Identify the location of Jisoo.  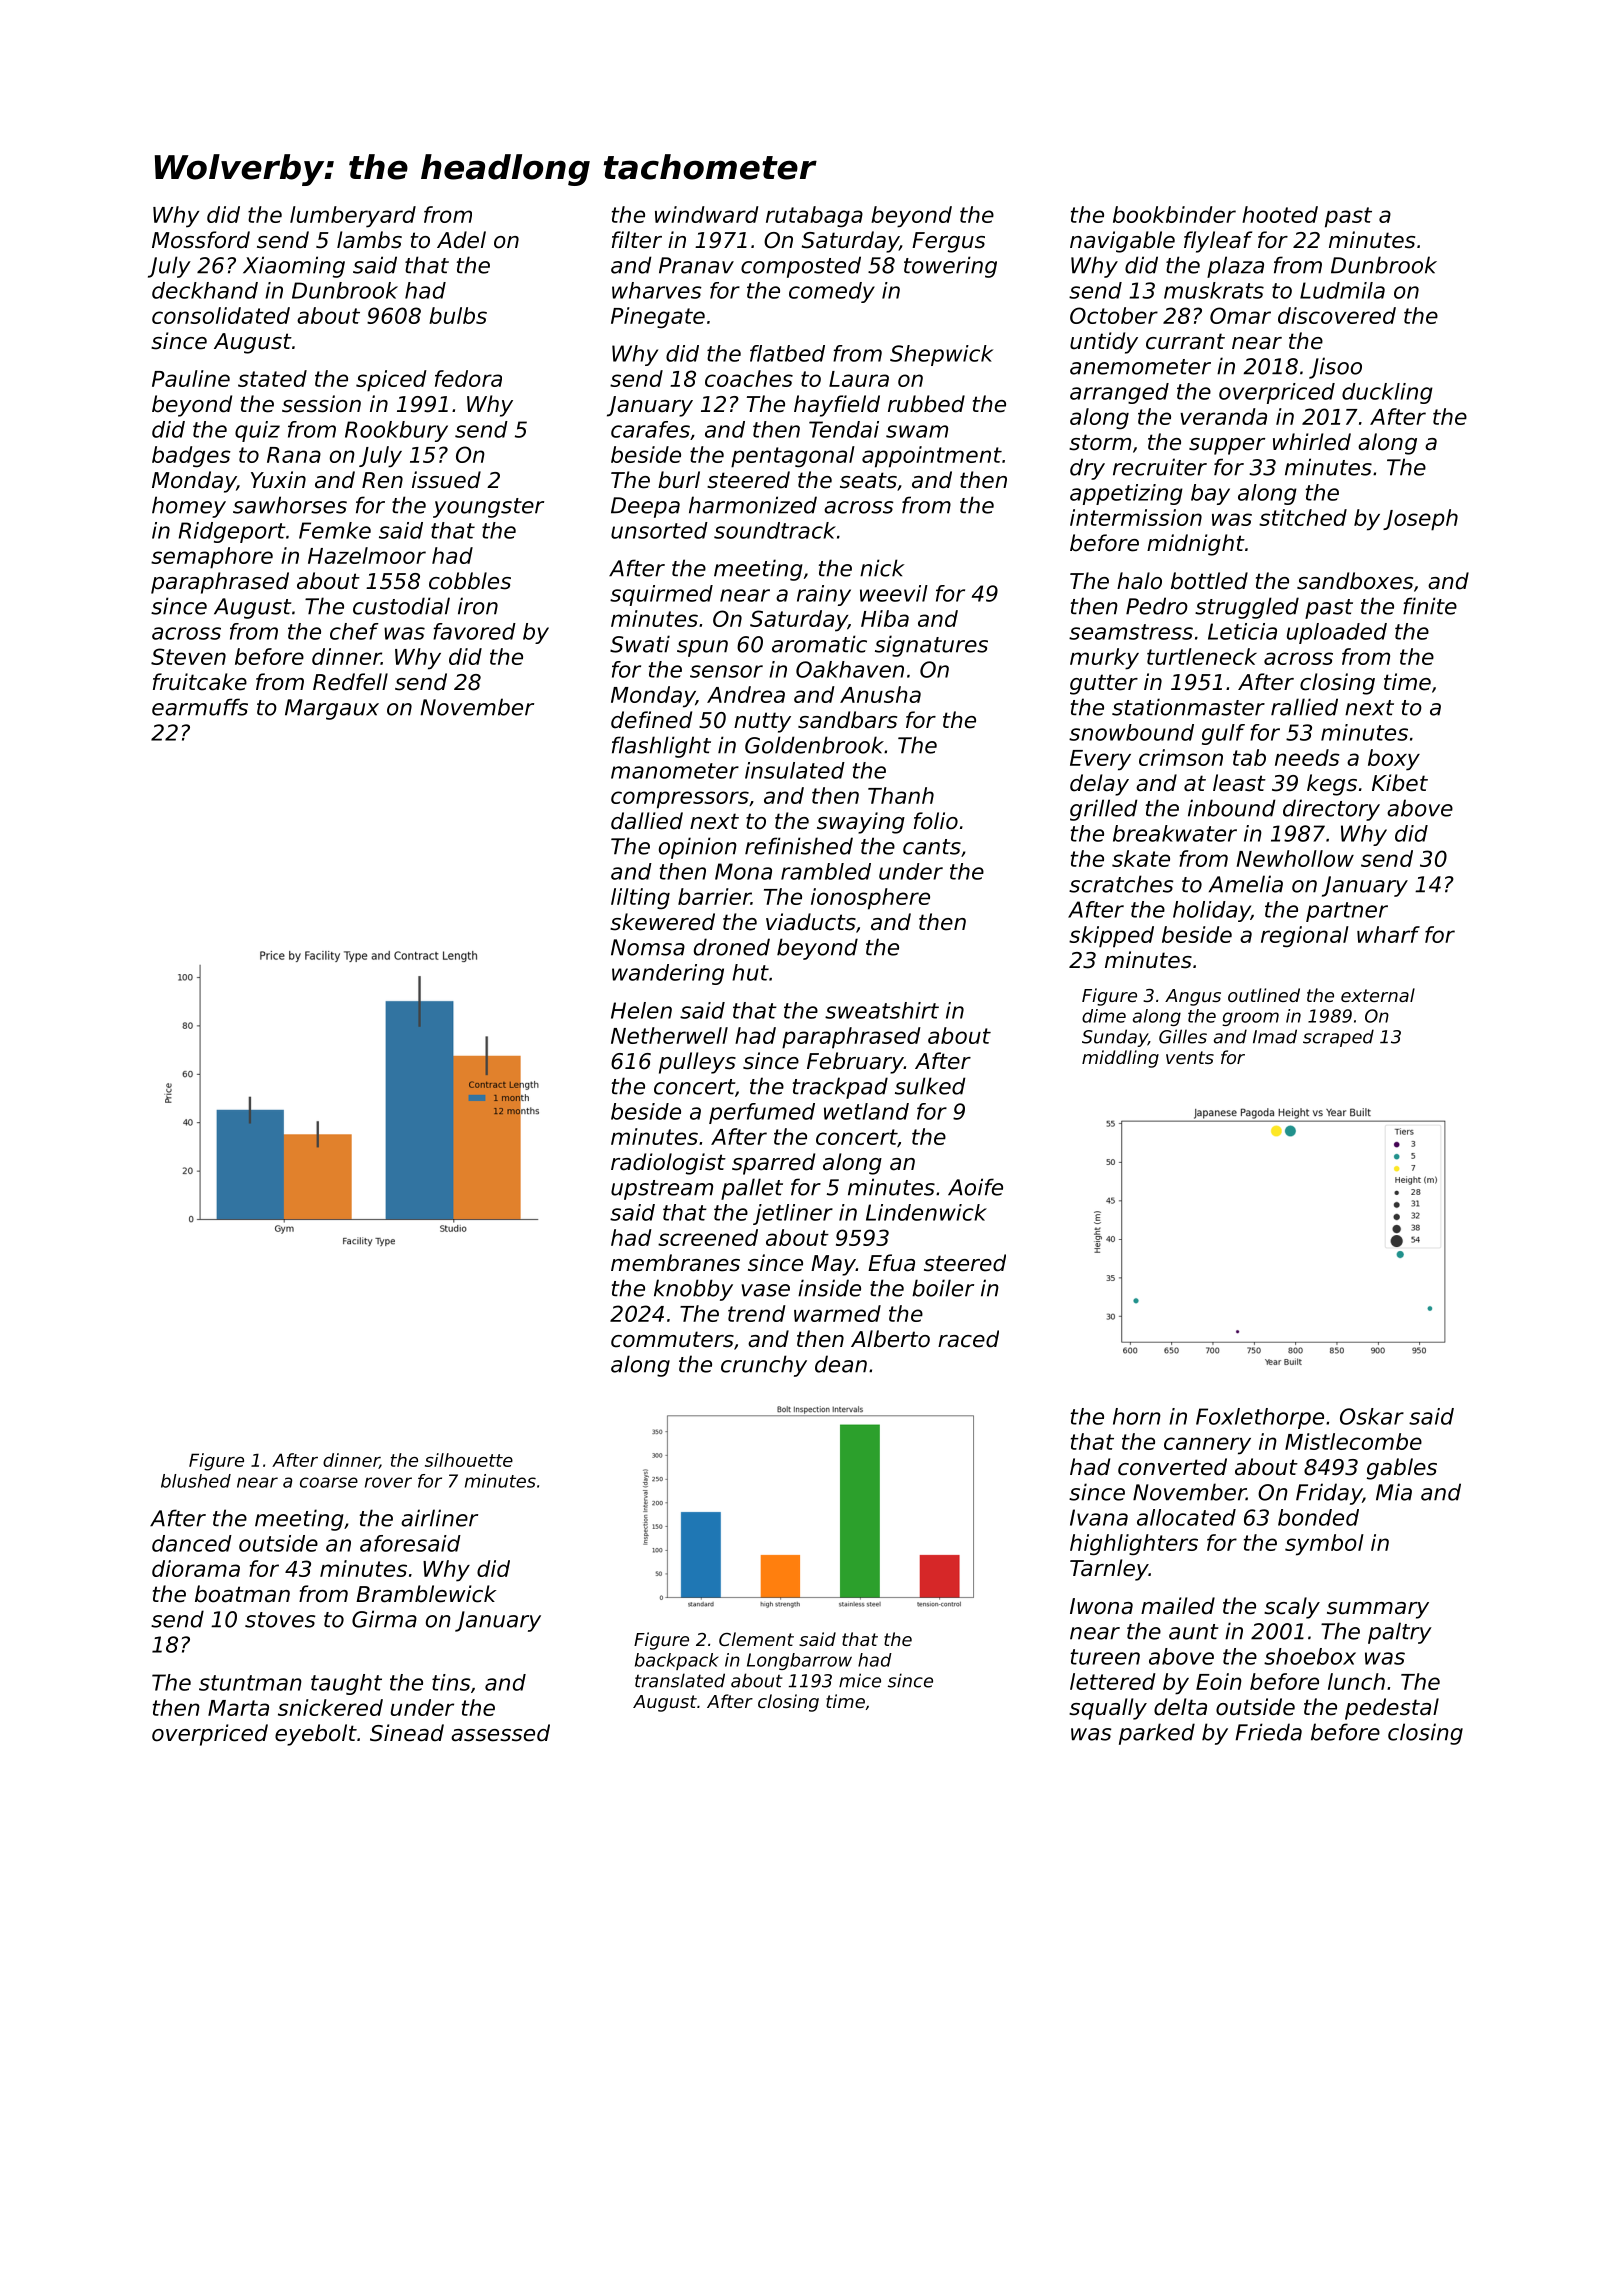
(1335, 368).
